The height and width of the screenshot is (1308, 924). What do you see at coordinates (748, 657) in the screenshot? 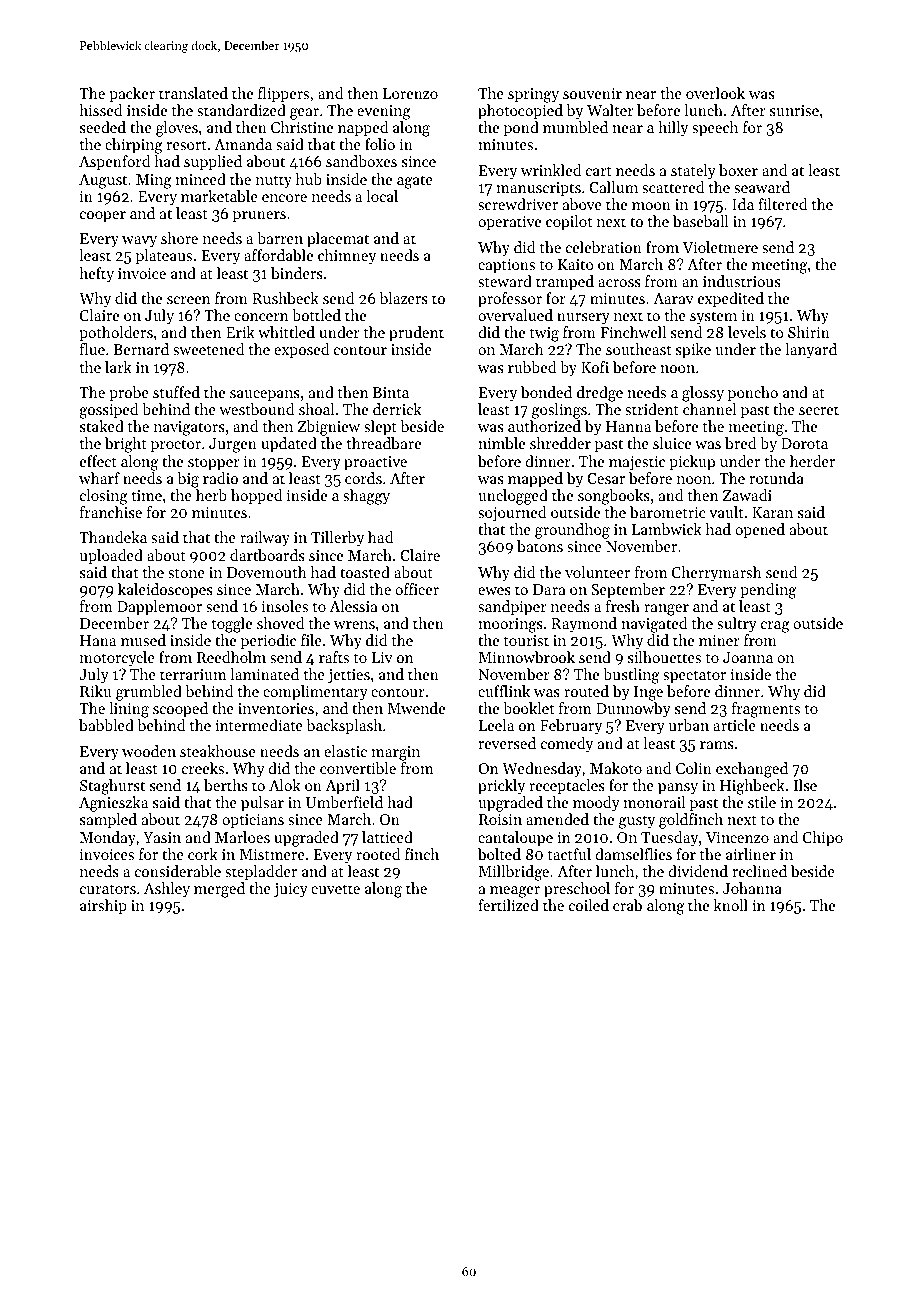
I see `Joanna` at bounding box center [748, 657].
